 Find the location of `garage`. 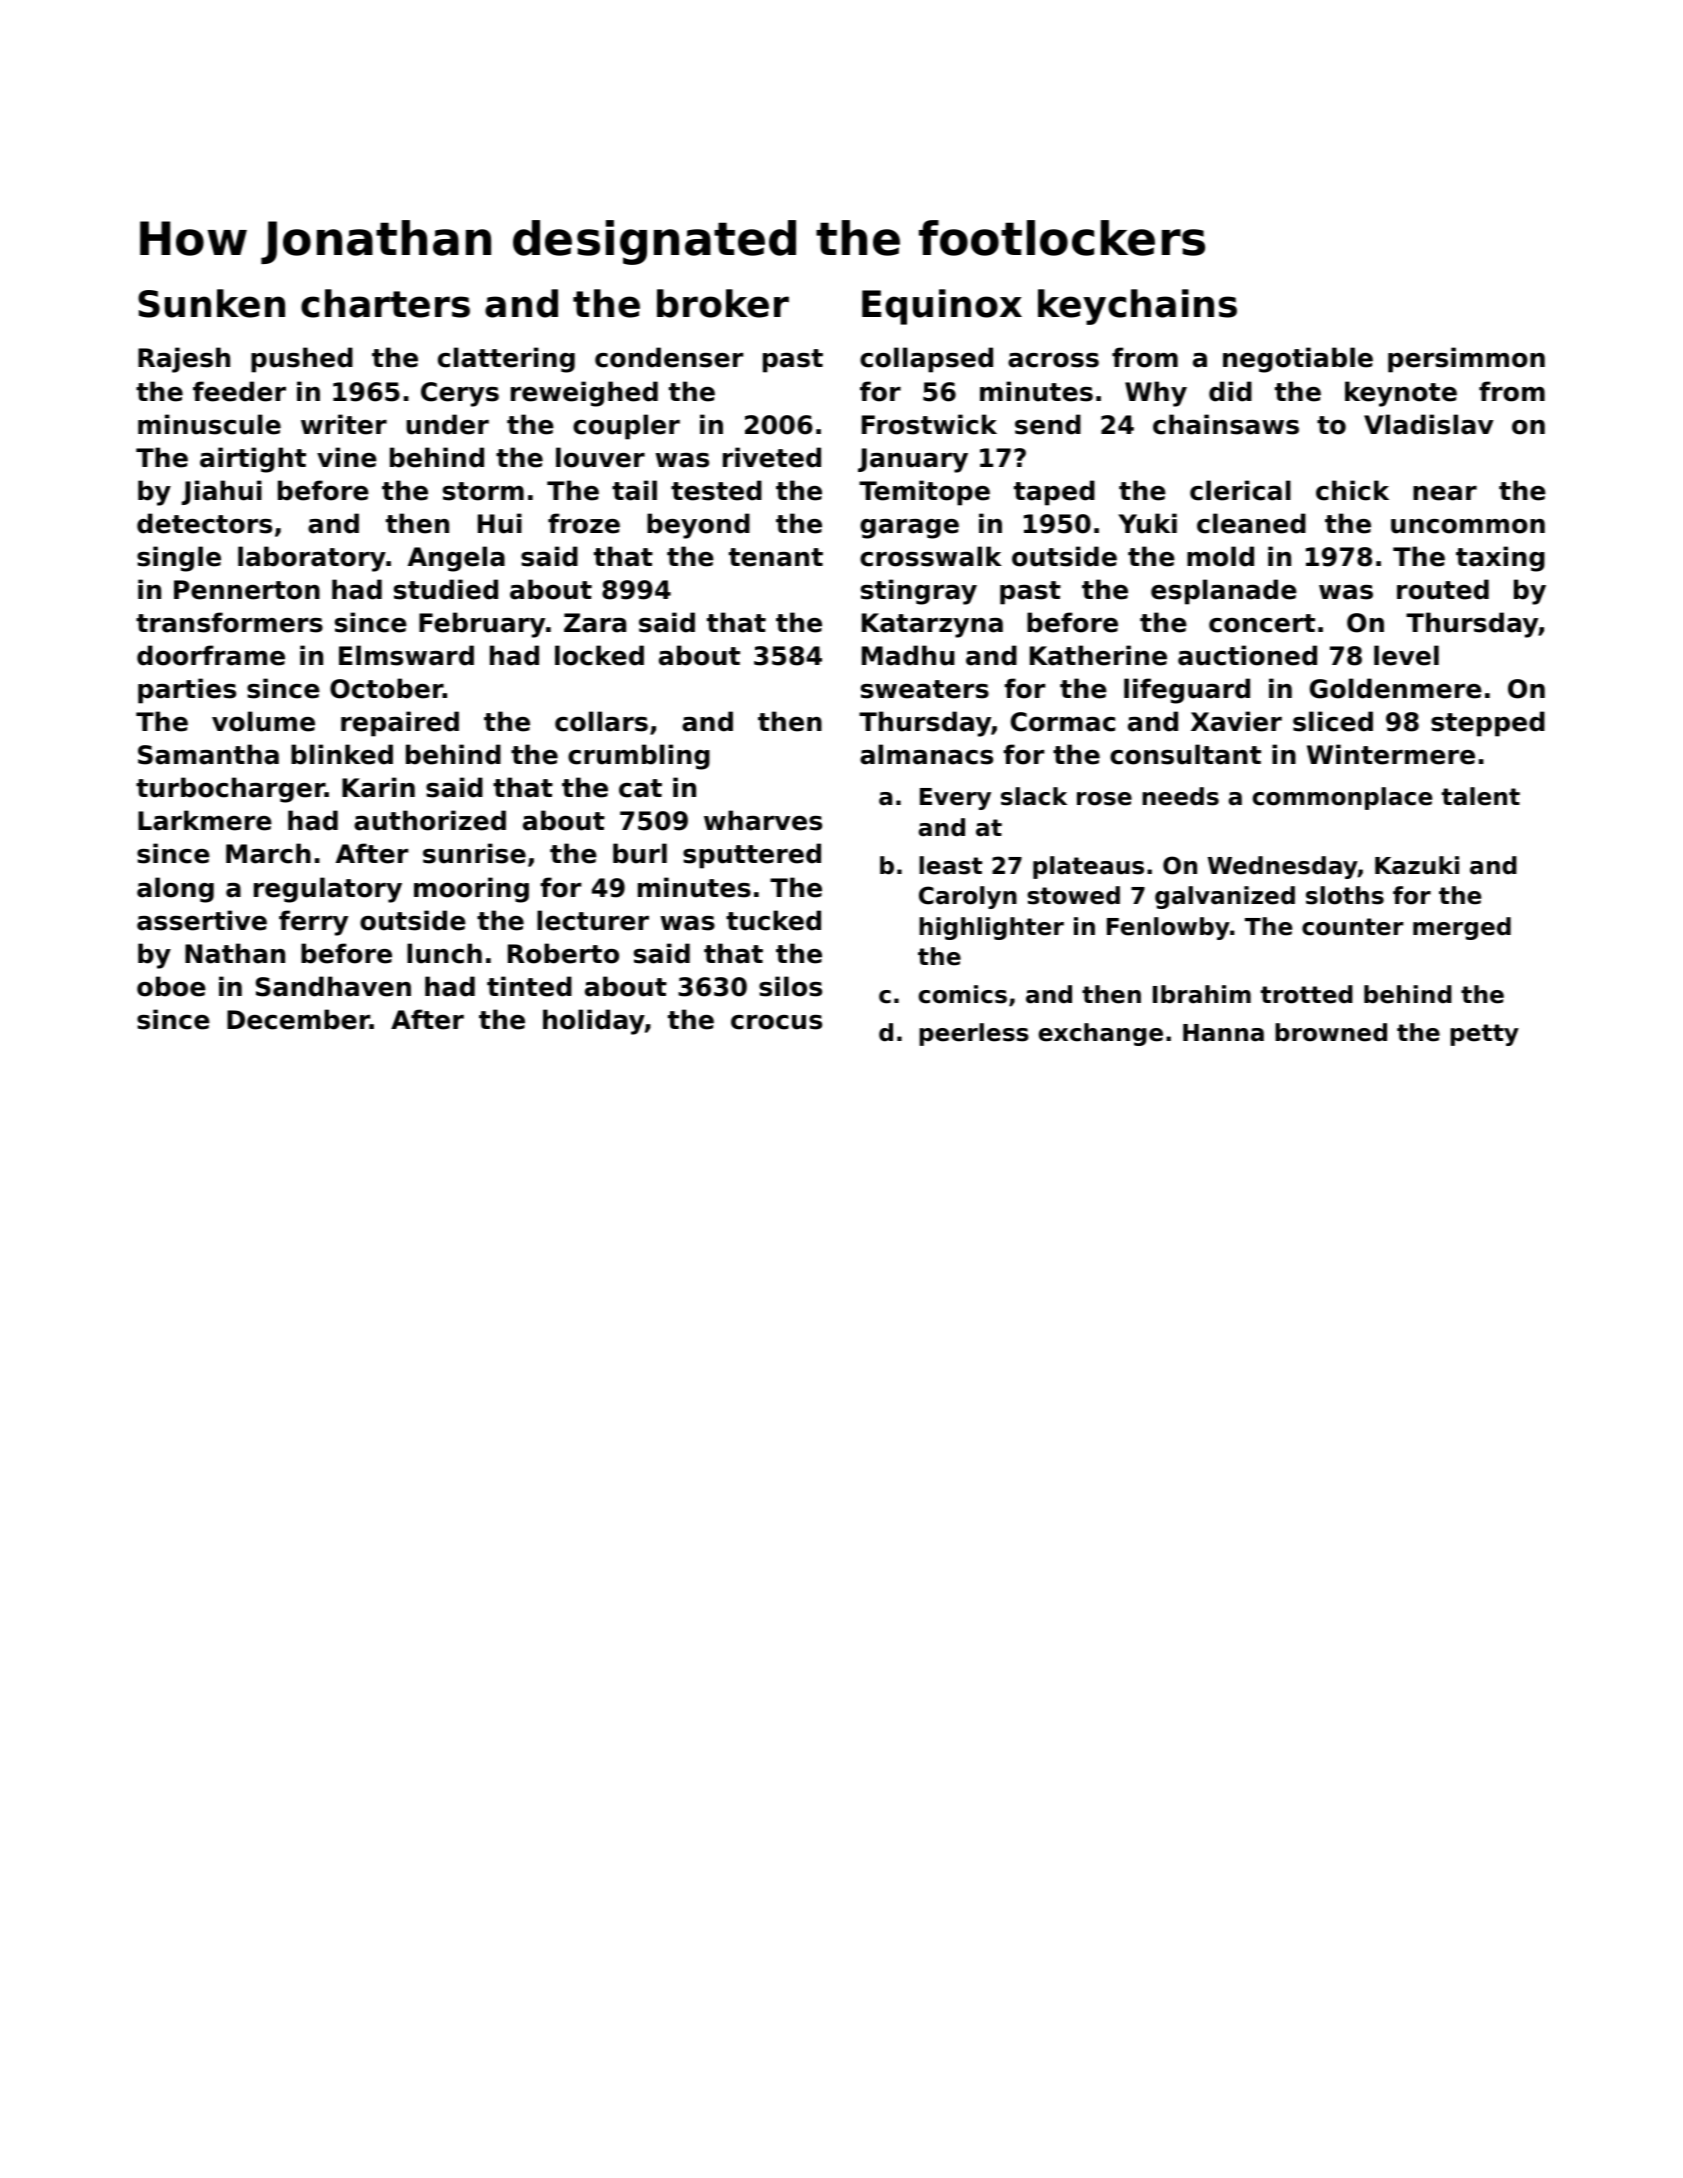

garage is located at coordinates (909, 529).
